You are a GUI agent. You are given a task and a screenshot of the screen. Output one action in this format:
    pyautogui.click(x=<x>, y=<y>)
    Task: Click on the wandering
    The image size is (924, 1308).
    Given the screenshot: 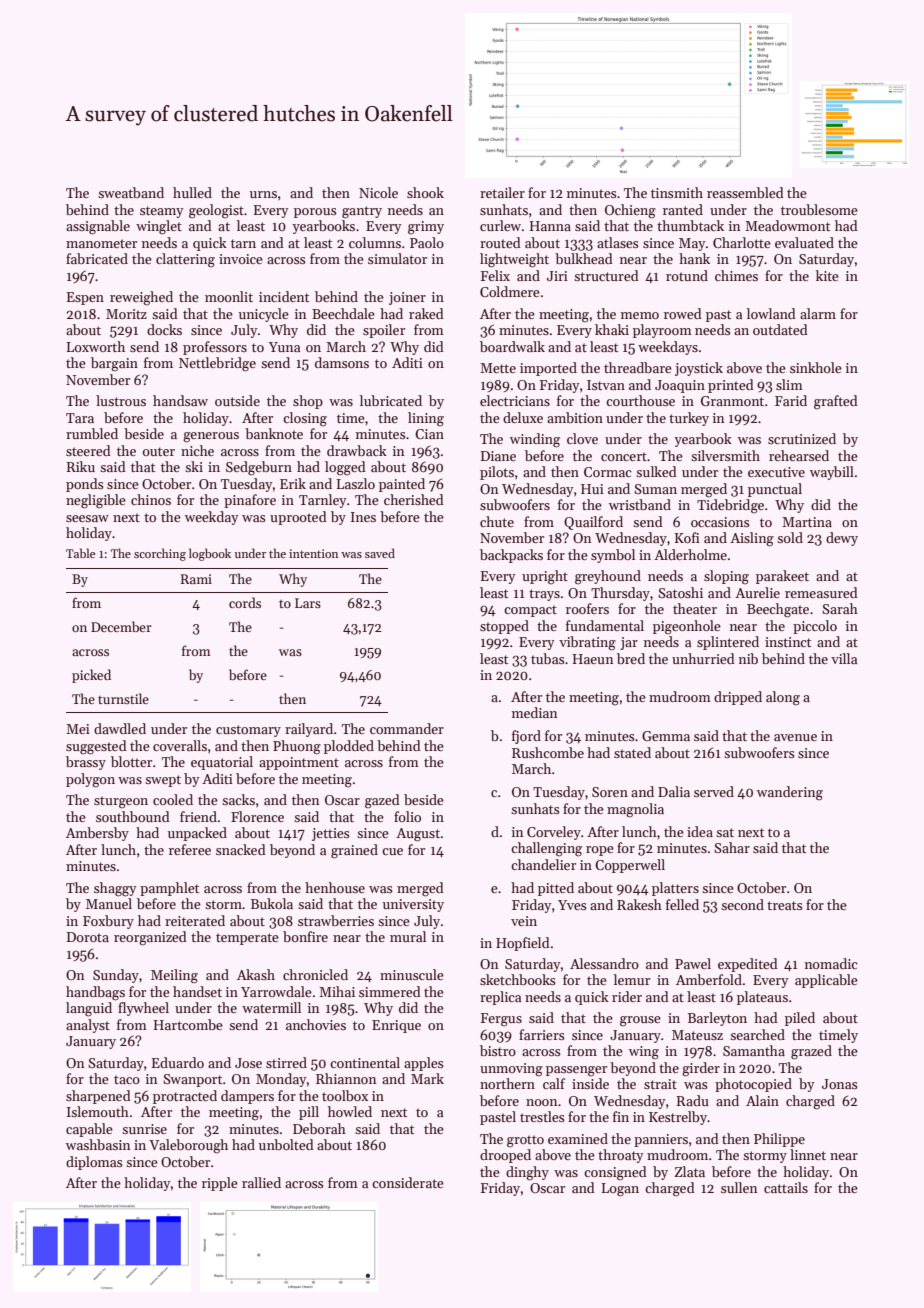 What is the action you would take?
    pyautogui.click(x=790, y=793)
